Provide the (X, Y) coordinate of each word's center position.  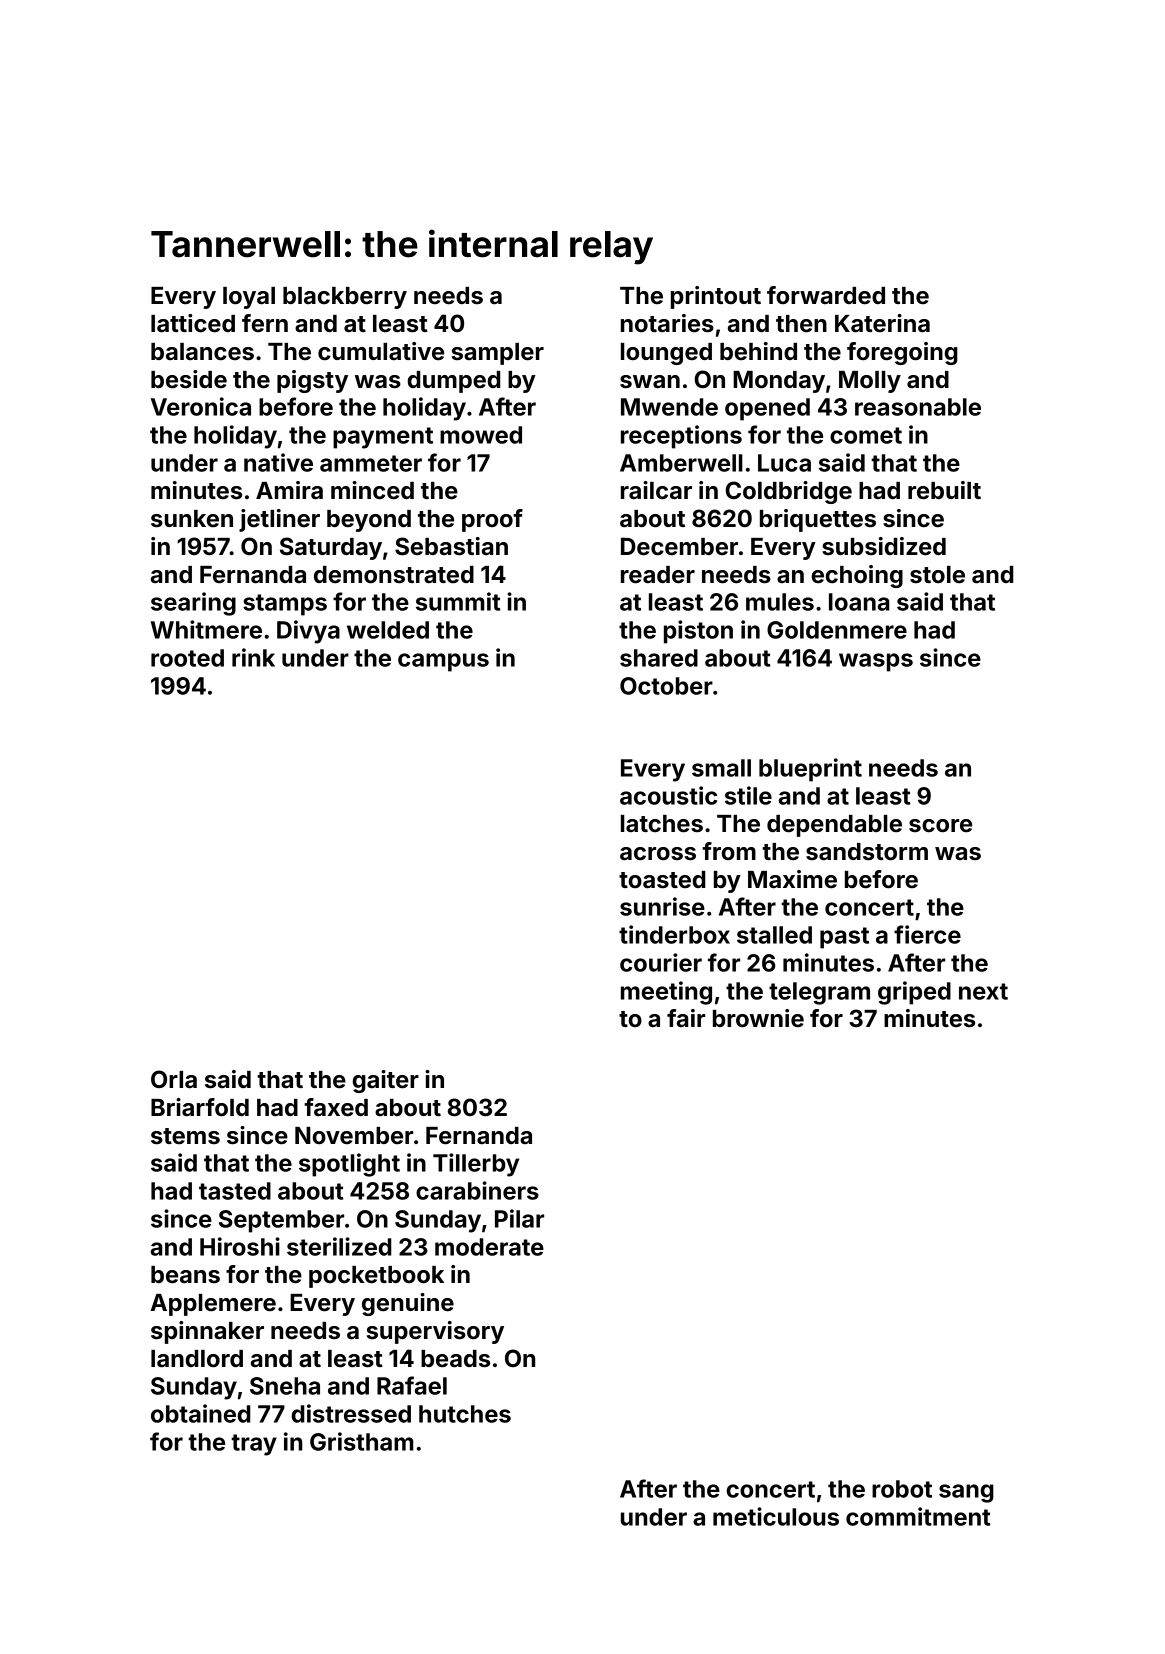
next (983, 991)
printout (716, 297)
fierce (927, 934)
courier (661, 962)
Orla (174, 1079)
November (354, 1136)
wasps (876, 662)
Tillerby (476, 1165)
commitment (918, 1516)
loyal (249, 298)
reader (658, 575)
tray (254, 1445)
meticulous (776, 1516)
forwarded (826, 295)
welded (388, 630)
